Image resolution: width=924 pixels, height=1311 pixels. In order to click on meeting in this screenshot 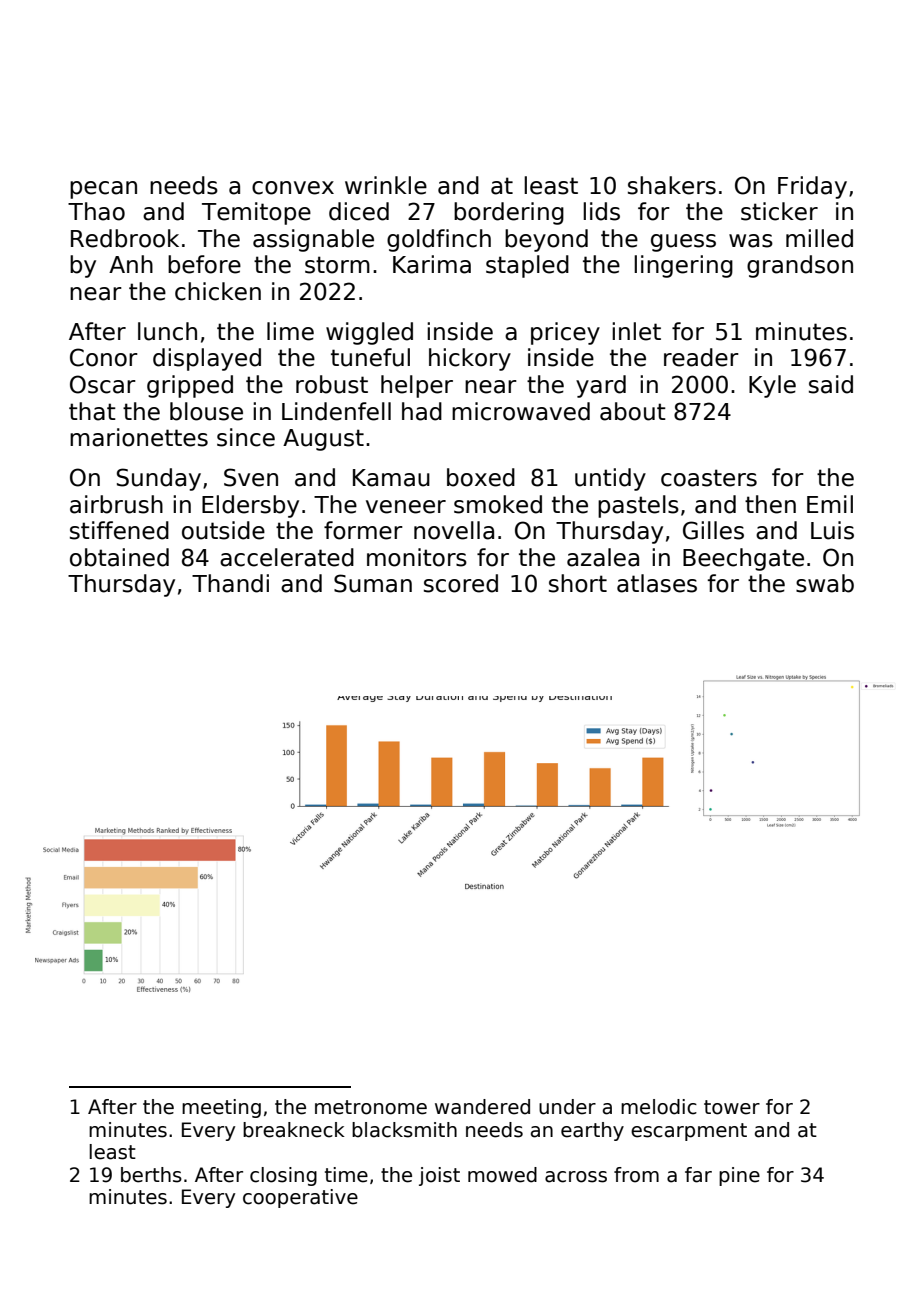, I will do `click(221, 1108)`.
